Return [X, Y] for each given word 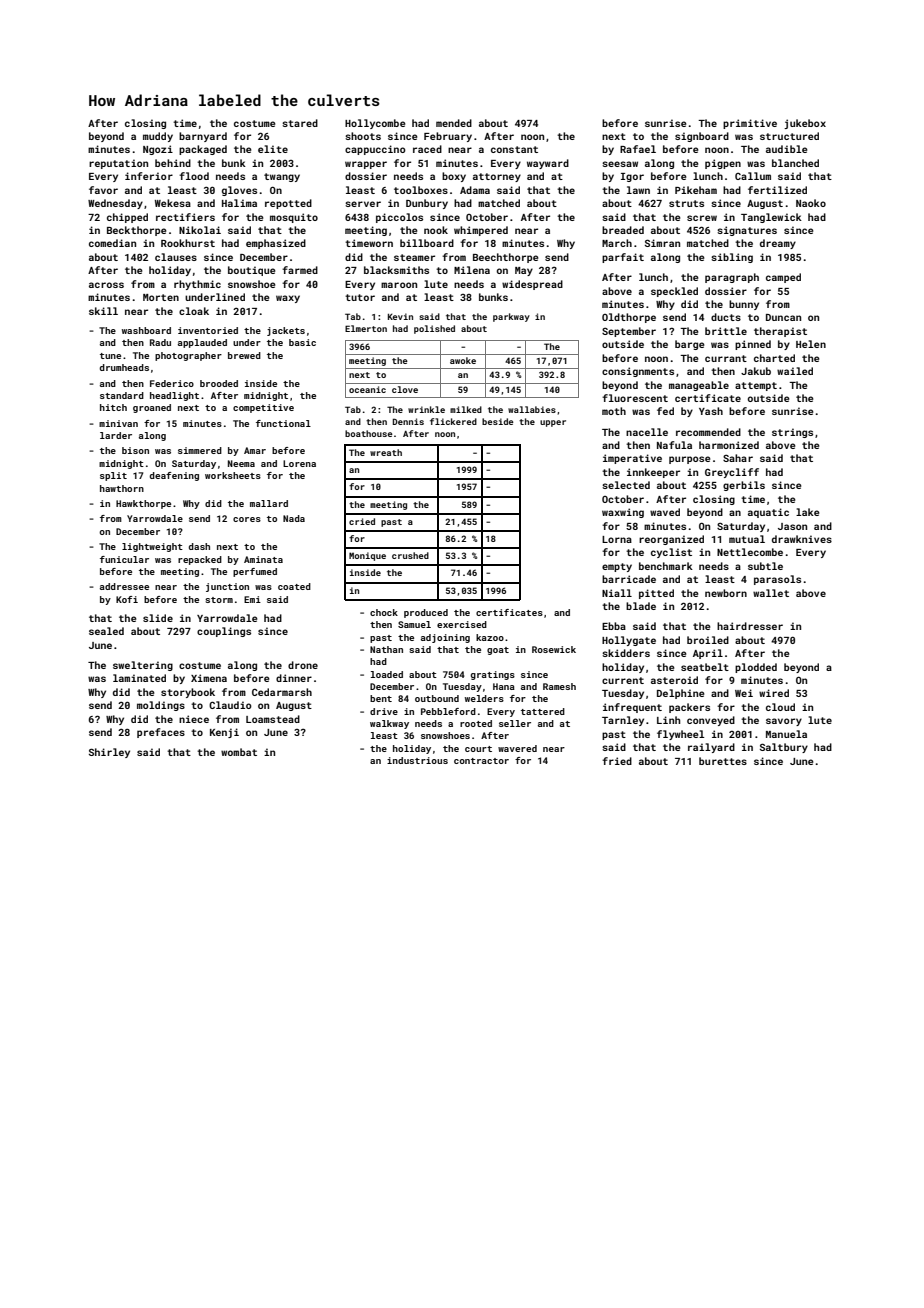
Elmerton [366, 328]
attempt [756, 386]
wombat [239, 752]
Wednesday [115, 204]
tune [110, 356]
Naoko [811, 203]
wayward [548, 164]
